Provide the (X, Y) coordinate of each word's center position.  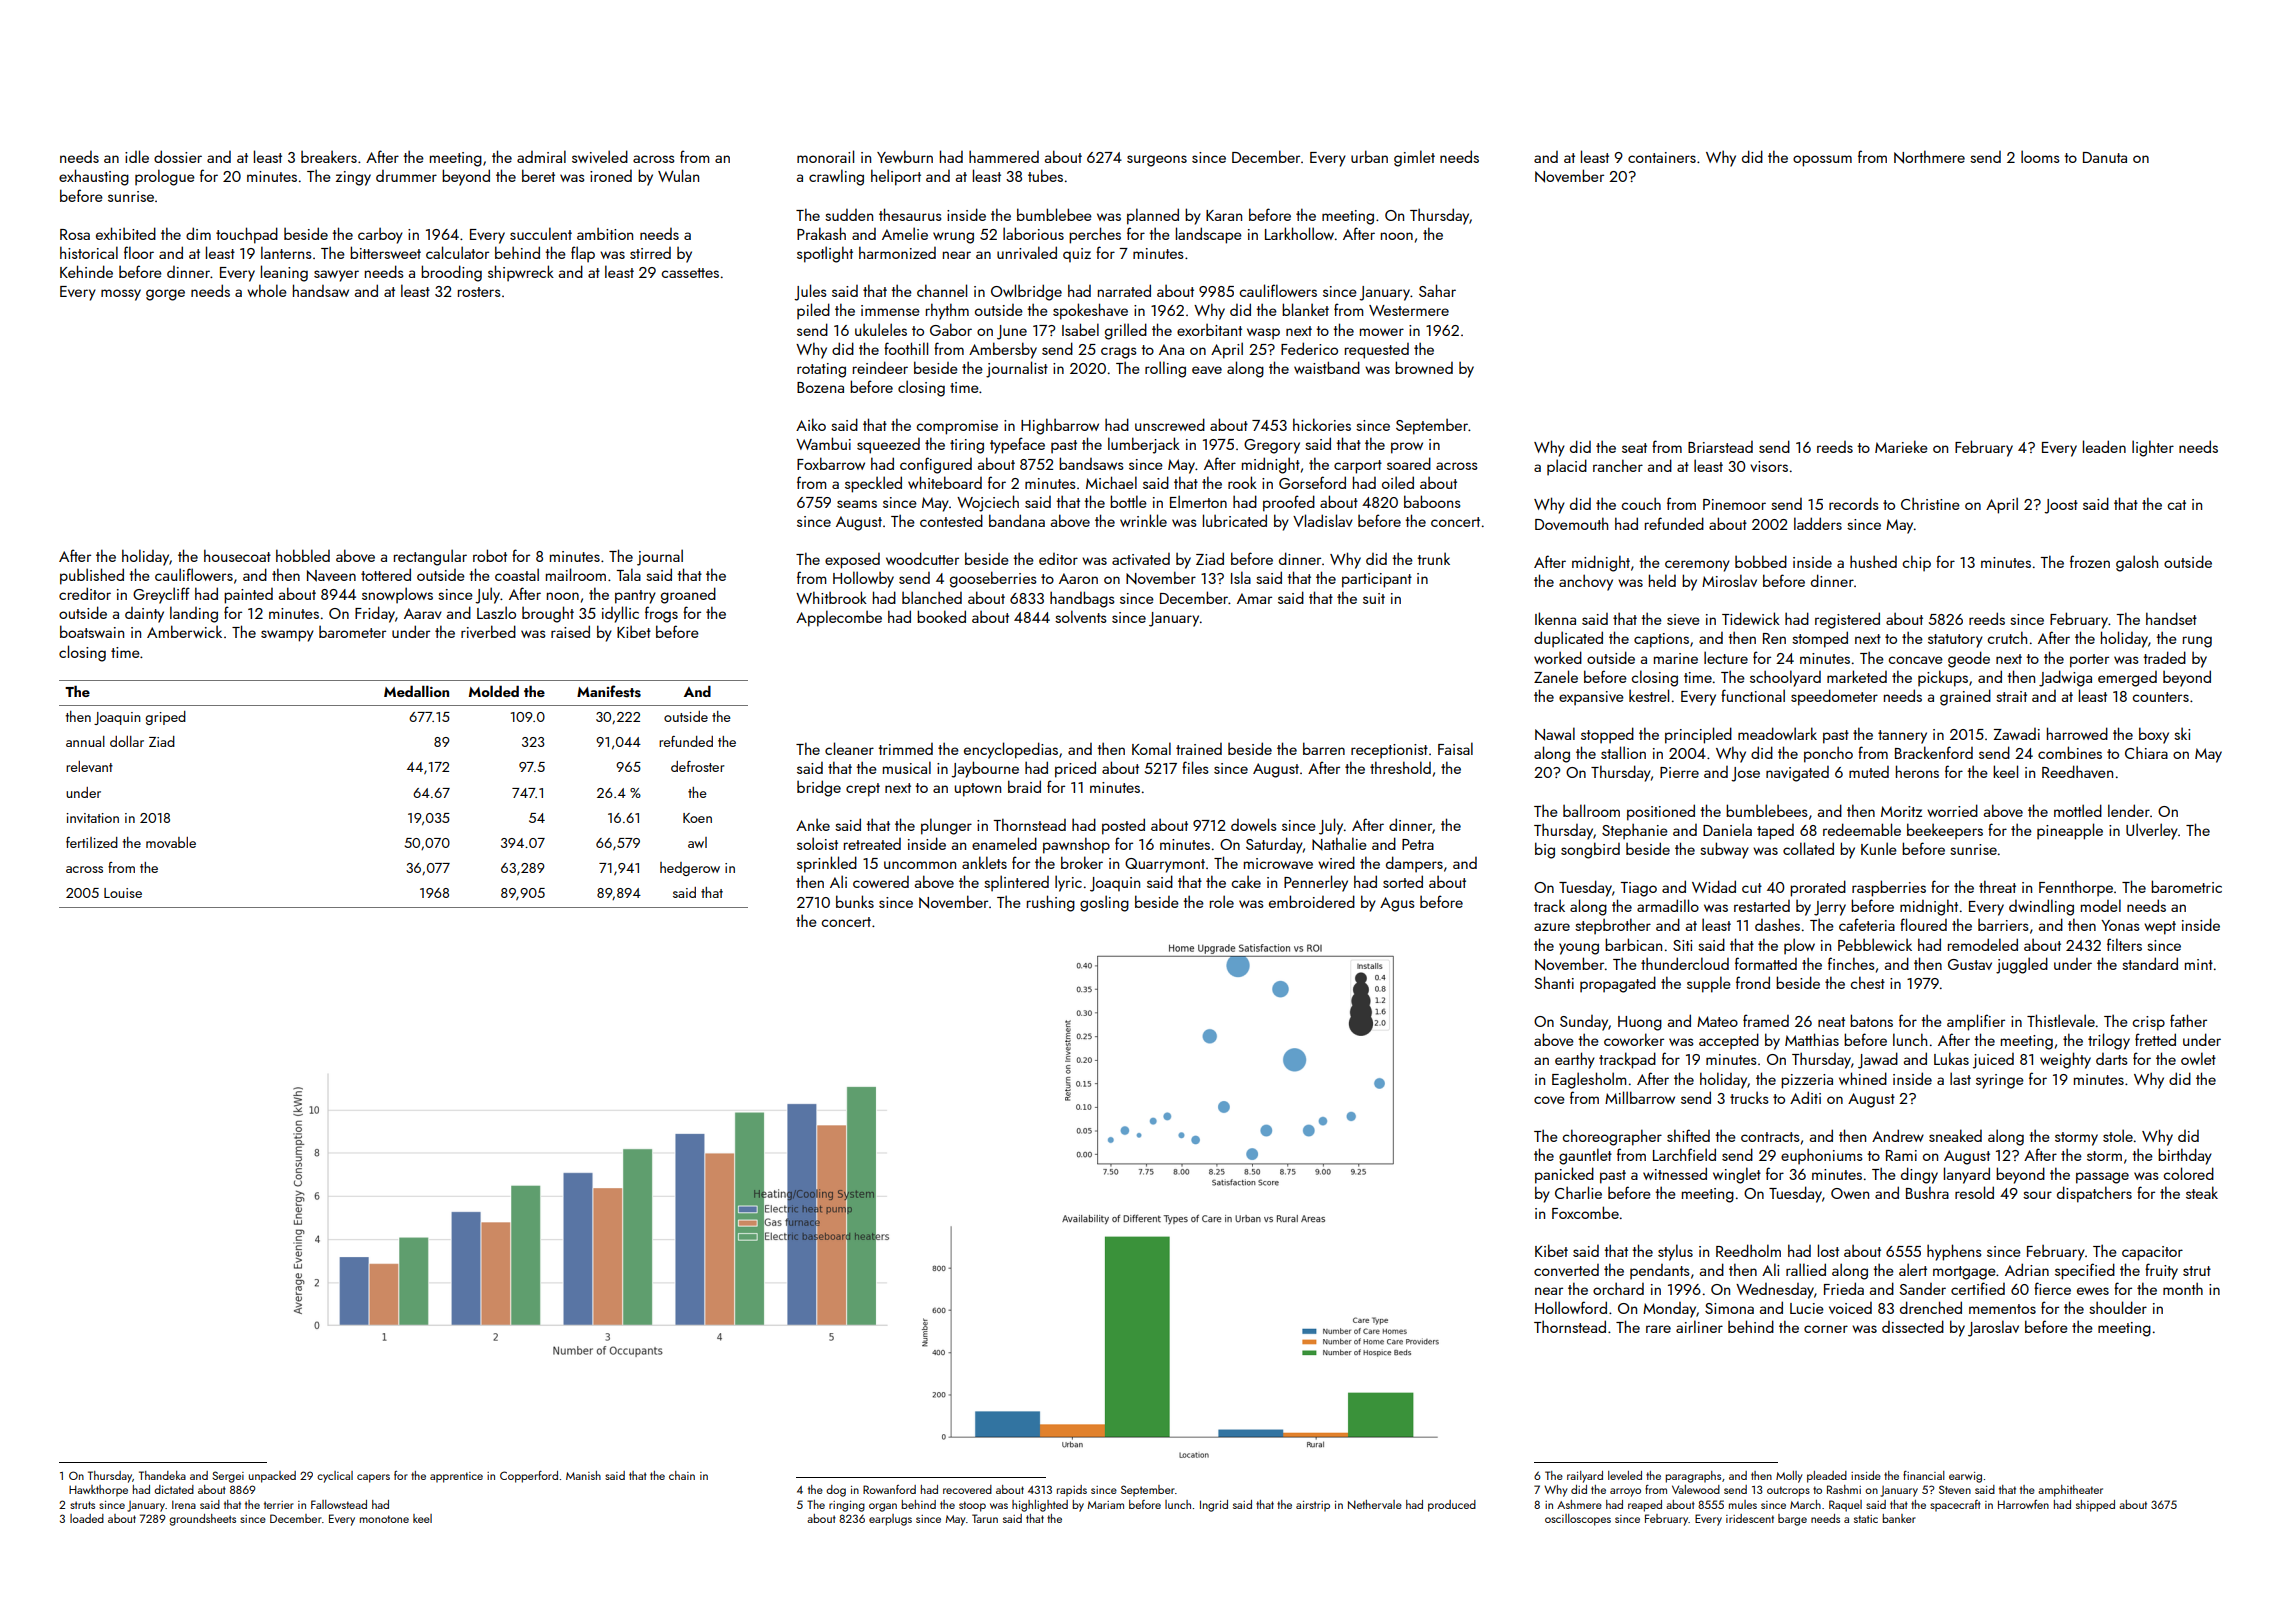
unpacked (272, 1477)
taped (1775, 832)
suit (1374, 598)
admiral (541, 156)
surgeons (1157, 161)
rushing (1051, 903)
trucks (1749, 1097)
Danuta (2105, 157)
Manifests (609, 691)
